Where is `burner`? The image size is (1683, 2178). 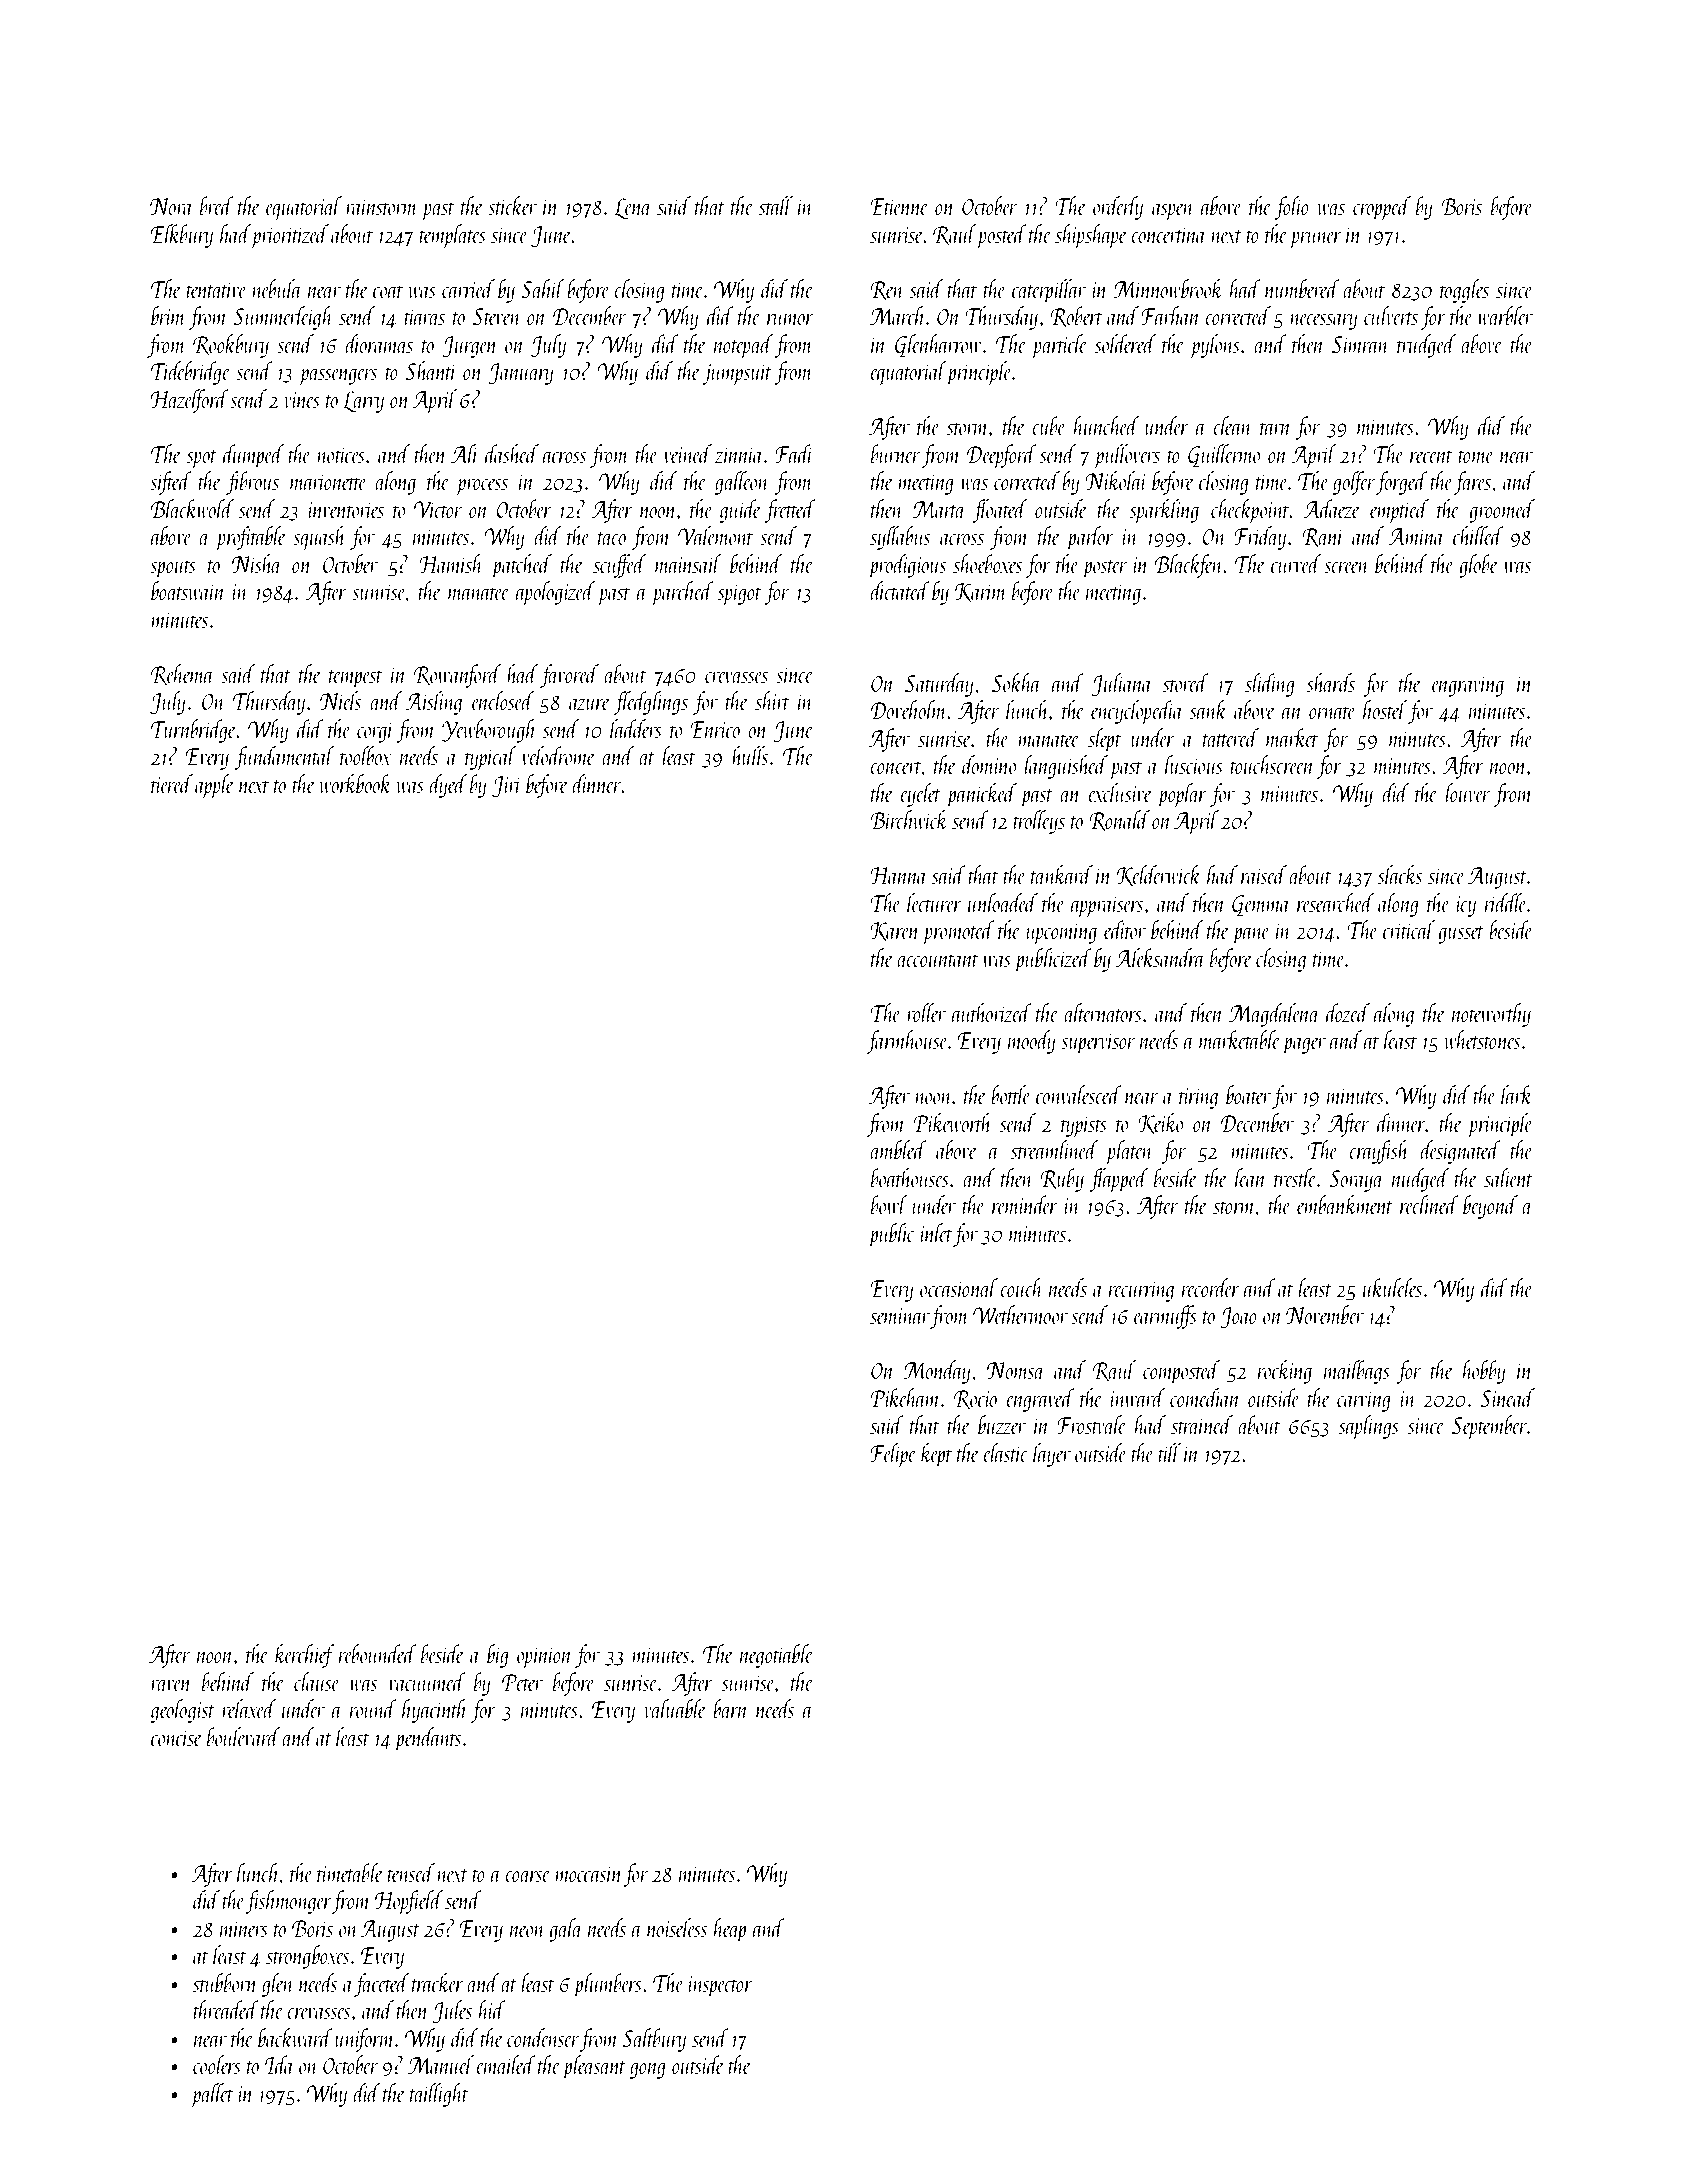 burner is located at coordinates (895, 453).
